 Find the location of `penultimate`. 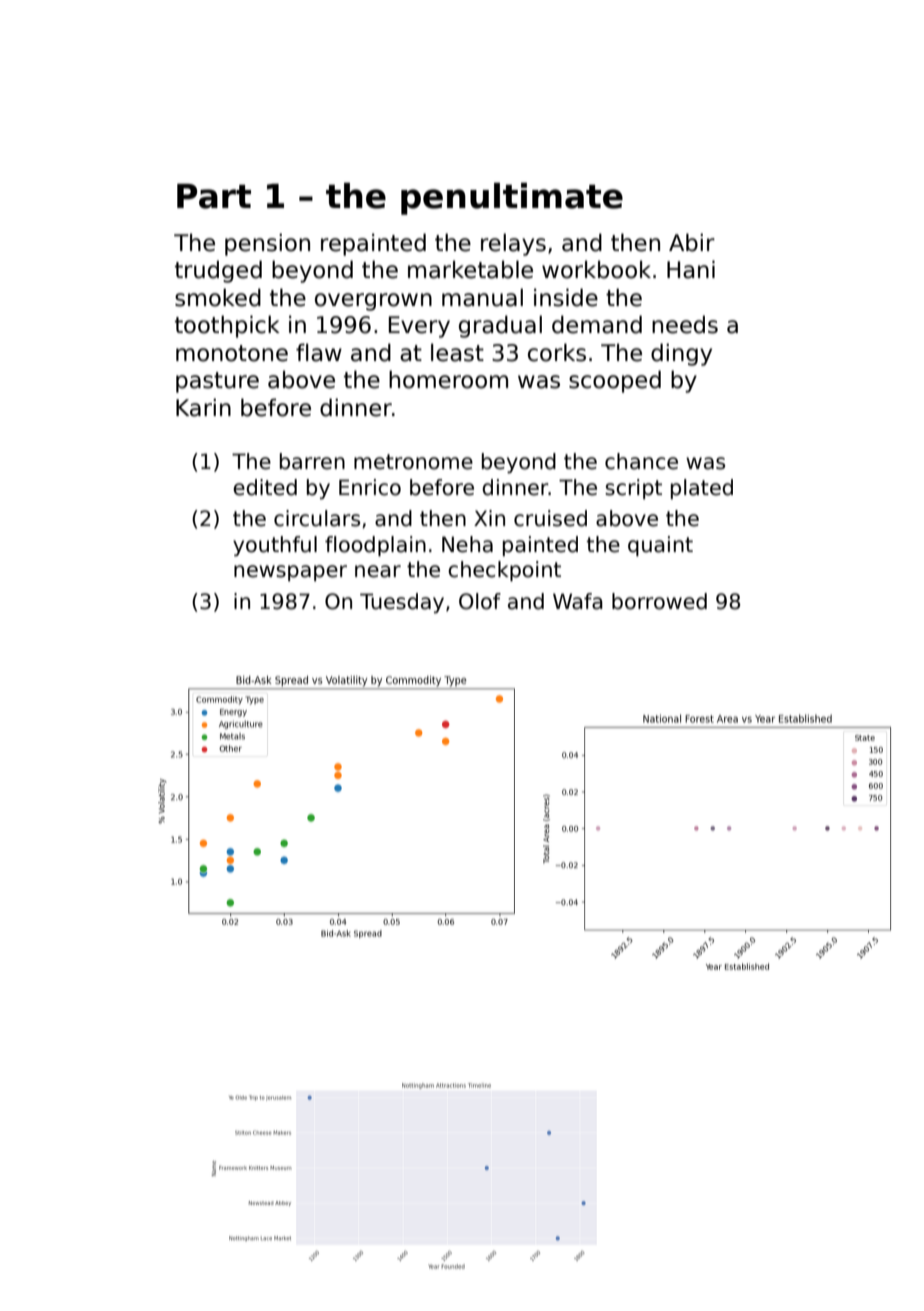

penultimate is located at coordinates (512, 198).
